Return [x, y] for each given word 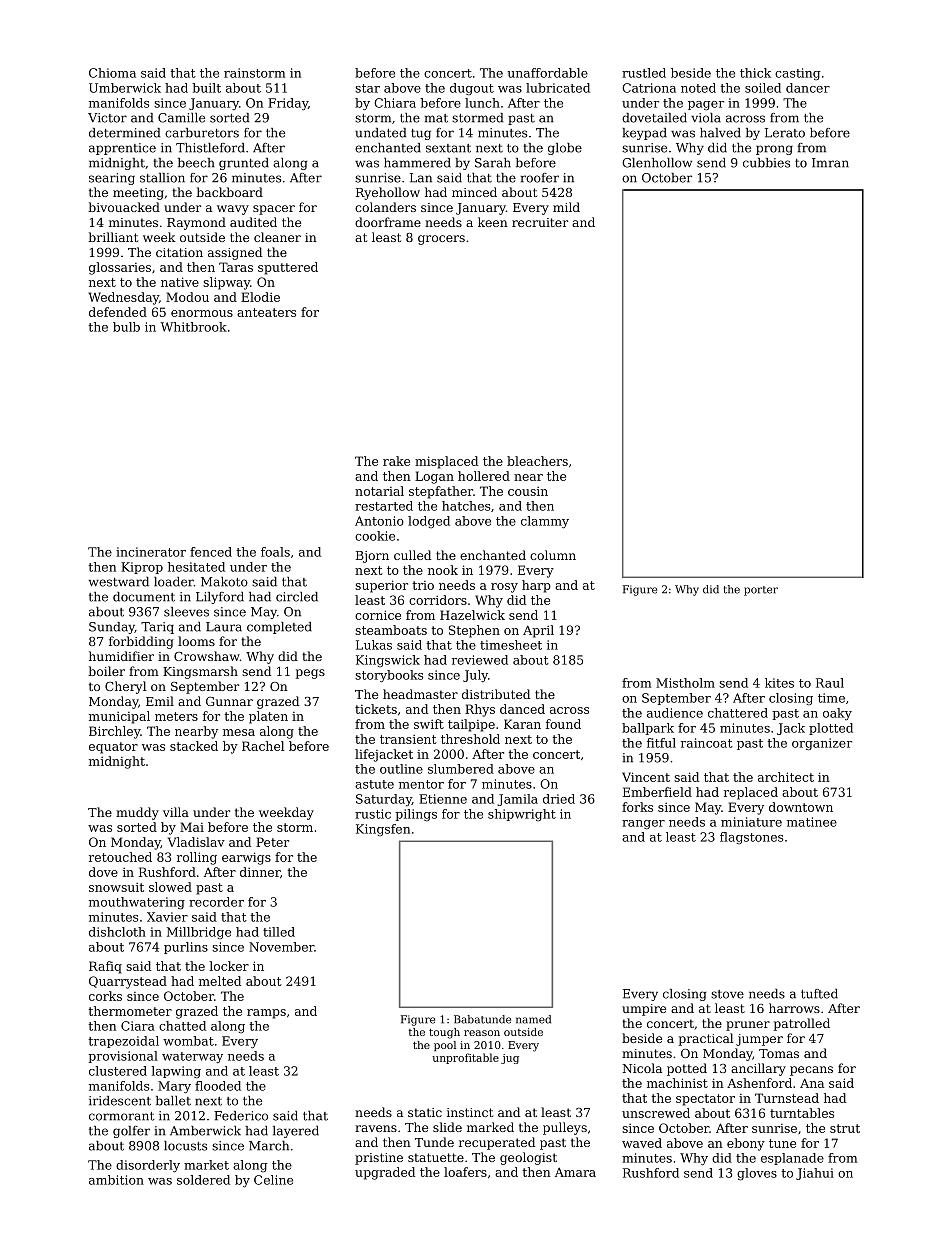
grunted [244, 164]
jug [510, 1059]
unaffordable [547, 73]
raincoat [707, 743]
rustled [644, 73]
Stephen [474, 631]
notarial [379, 491]
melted [220, 981]
